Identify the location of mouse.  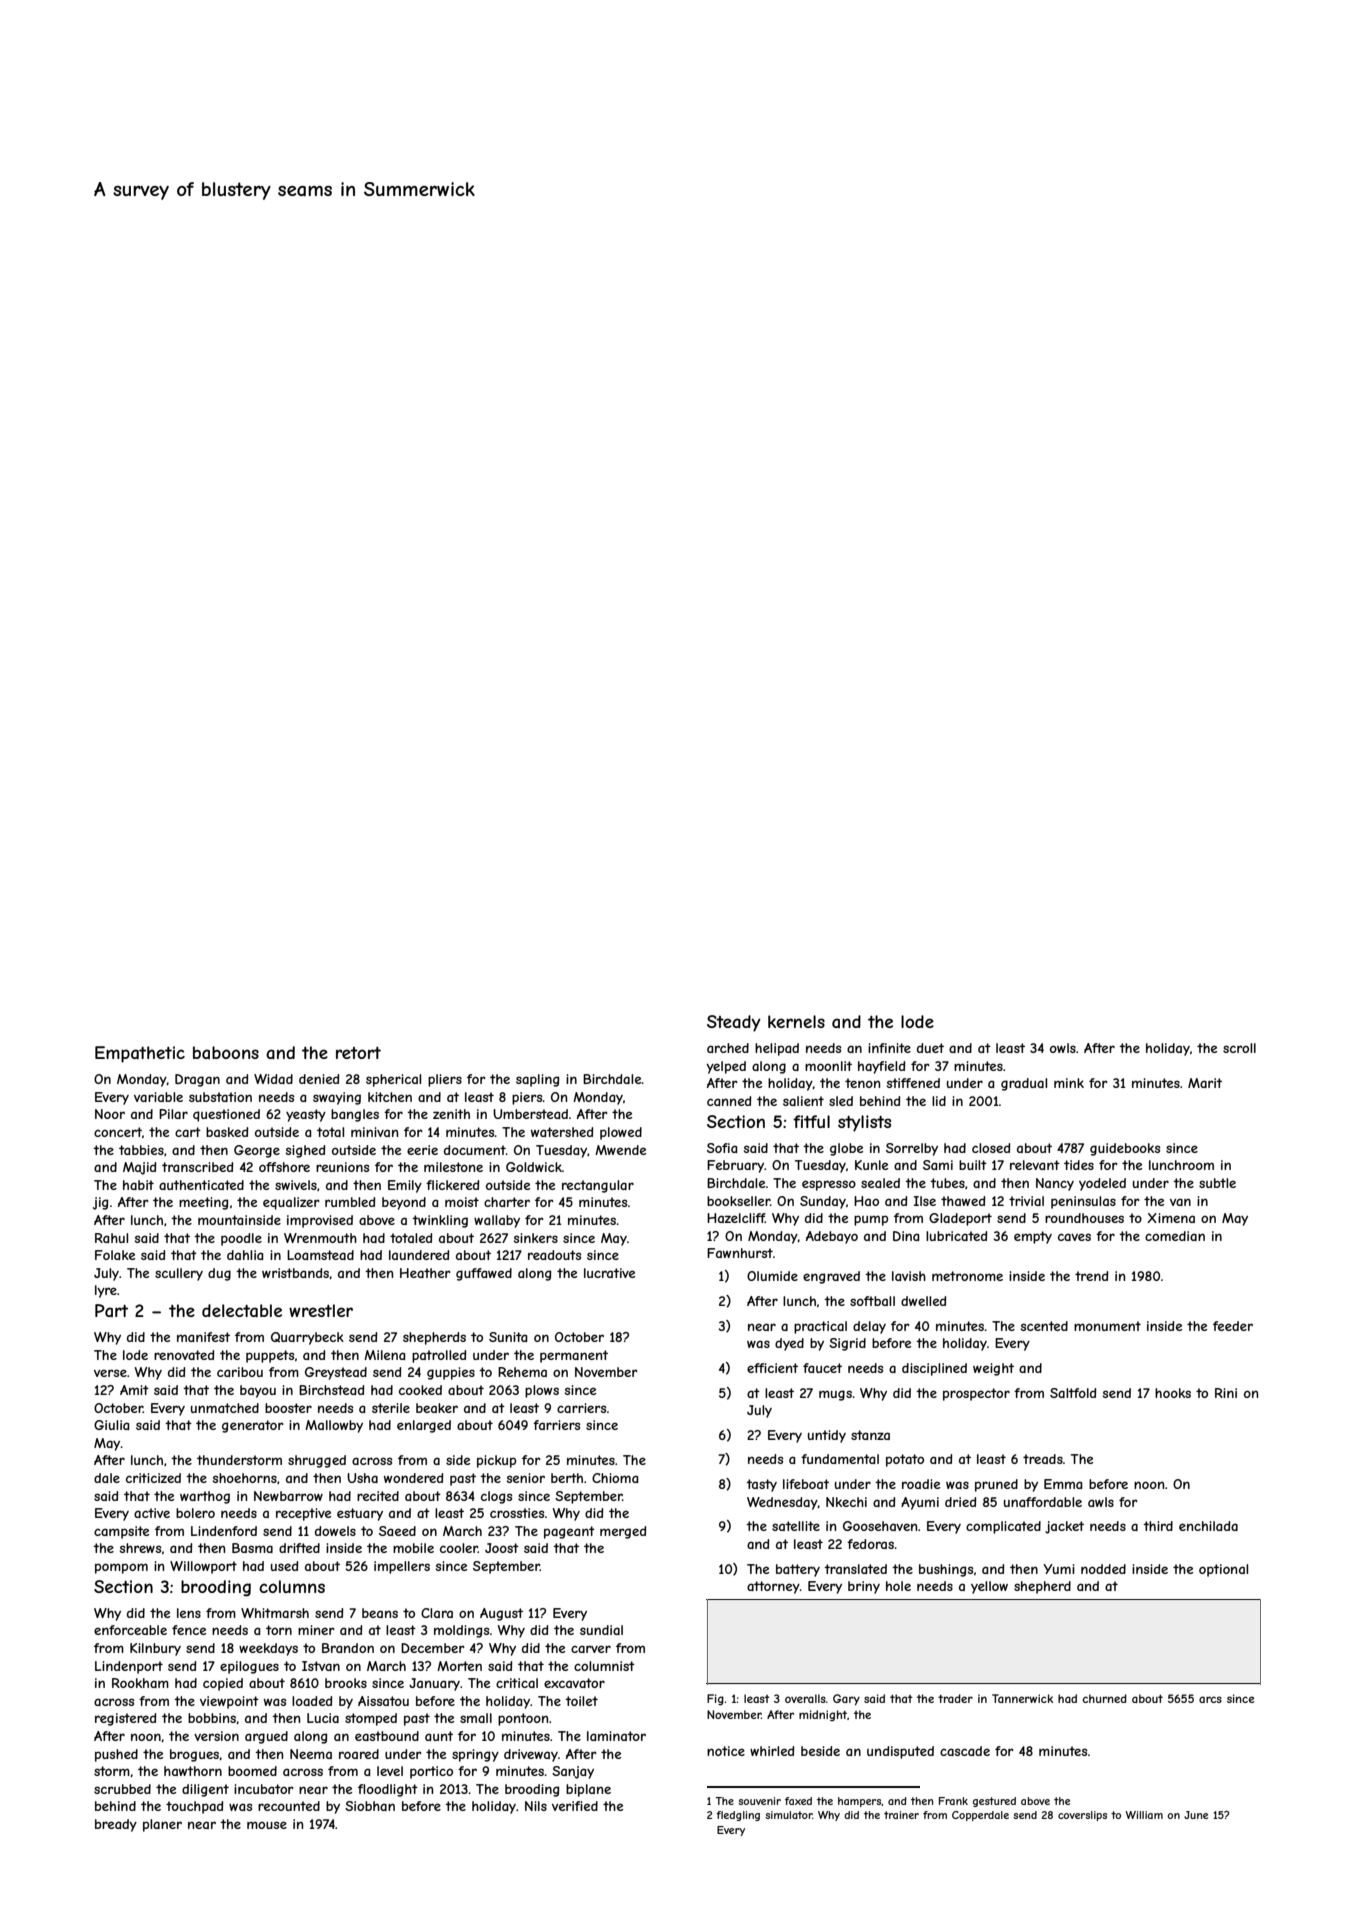
(267, 1825).
